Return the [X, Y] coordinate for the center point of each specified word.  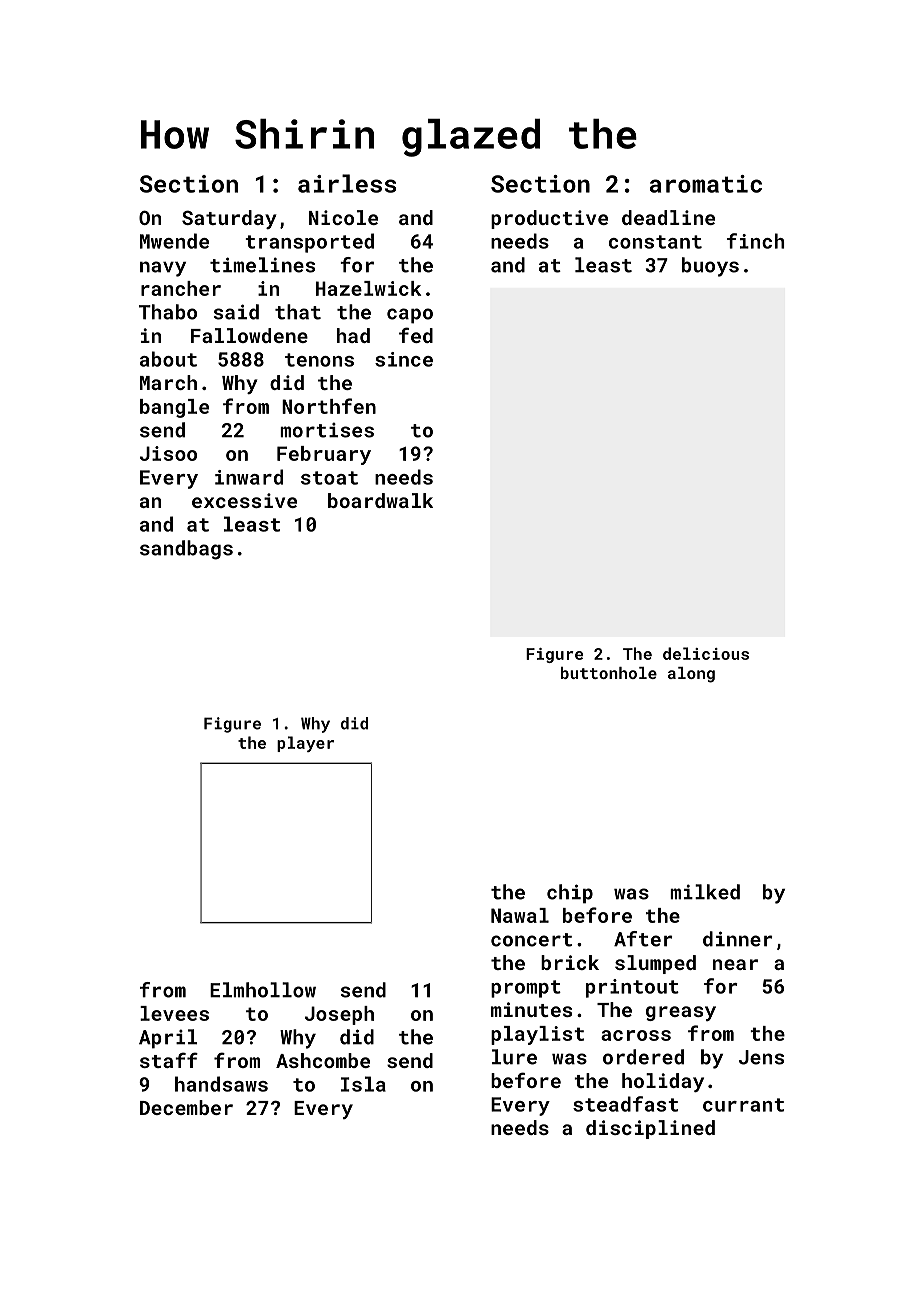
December [186, 1107]
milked [705, 892]
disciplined [650, 1129]
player [305, 744]
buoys [710, 267]
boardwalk [380, 500]
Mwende [174, 241]
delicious [706, 653]
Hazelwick [368, 288]
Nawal [520, 915]
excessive [244, 500]
